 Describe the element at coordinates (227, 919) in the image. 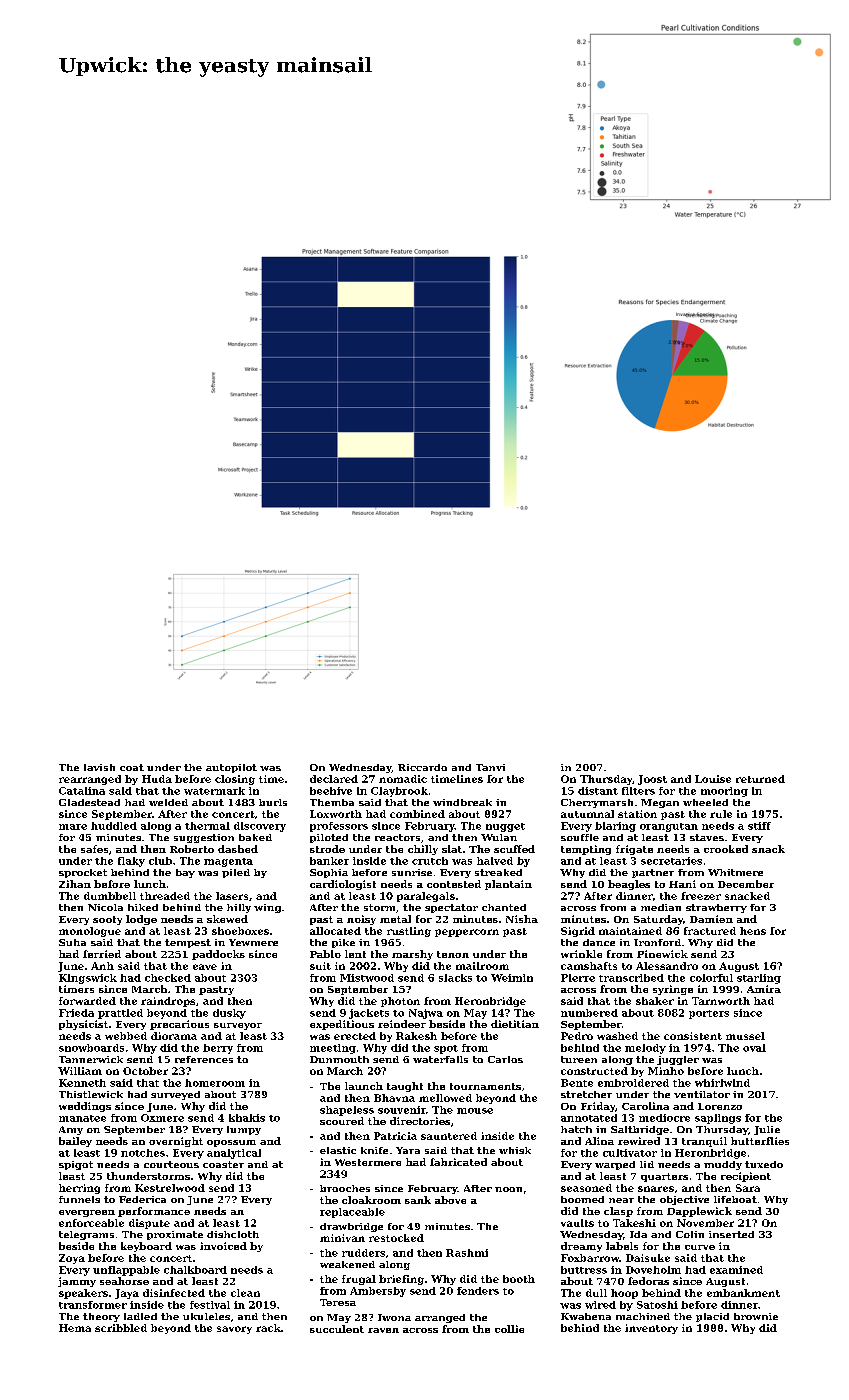

I see `skewed` at that location.
